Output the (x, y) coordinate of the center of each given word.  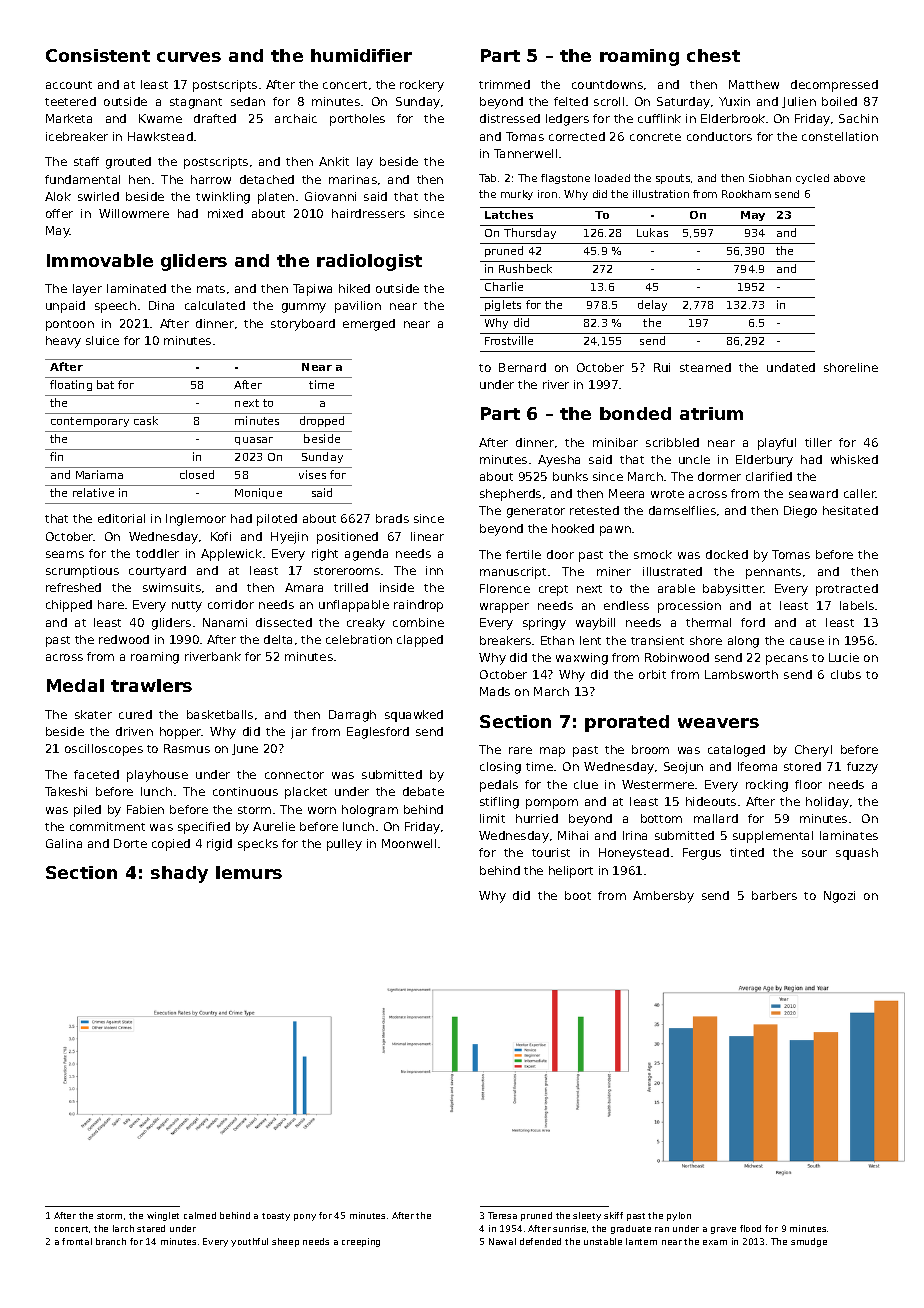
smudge (809, 1242)
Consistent (98, 55)
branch (111, 1241)
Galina (64, 843)
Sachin (858, 118)
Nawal (502, 1241)
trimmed (504, 84)
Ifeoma (757, 766)
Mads (495, 691)
